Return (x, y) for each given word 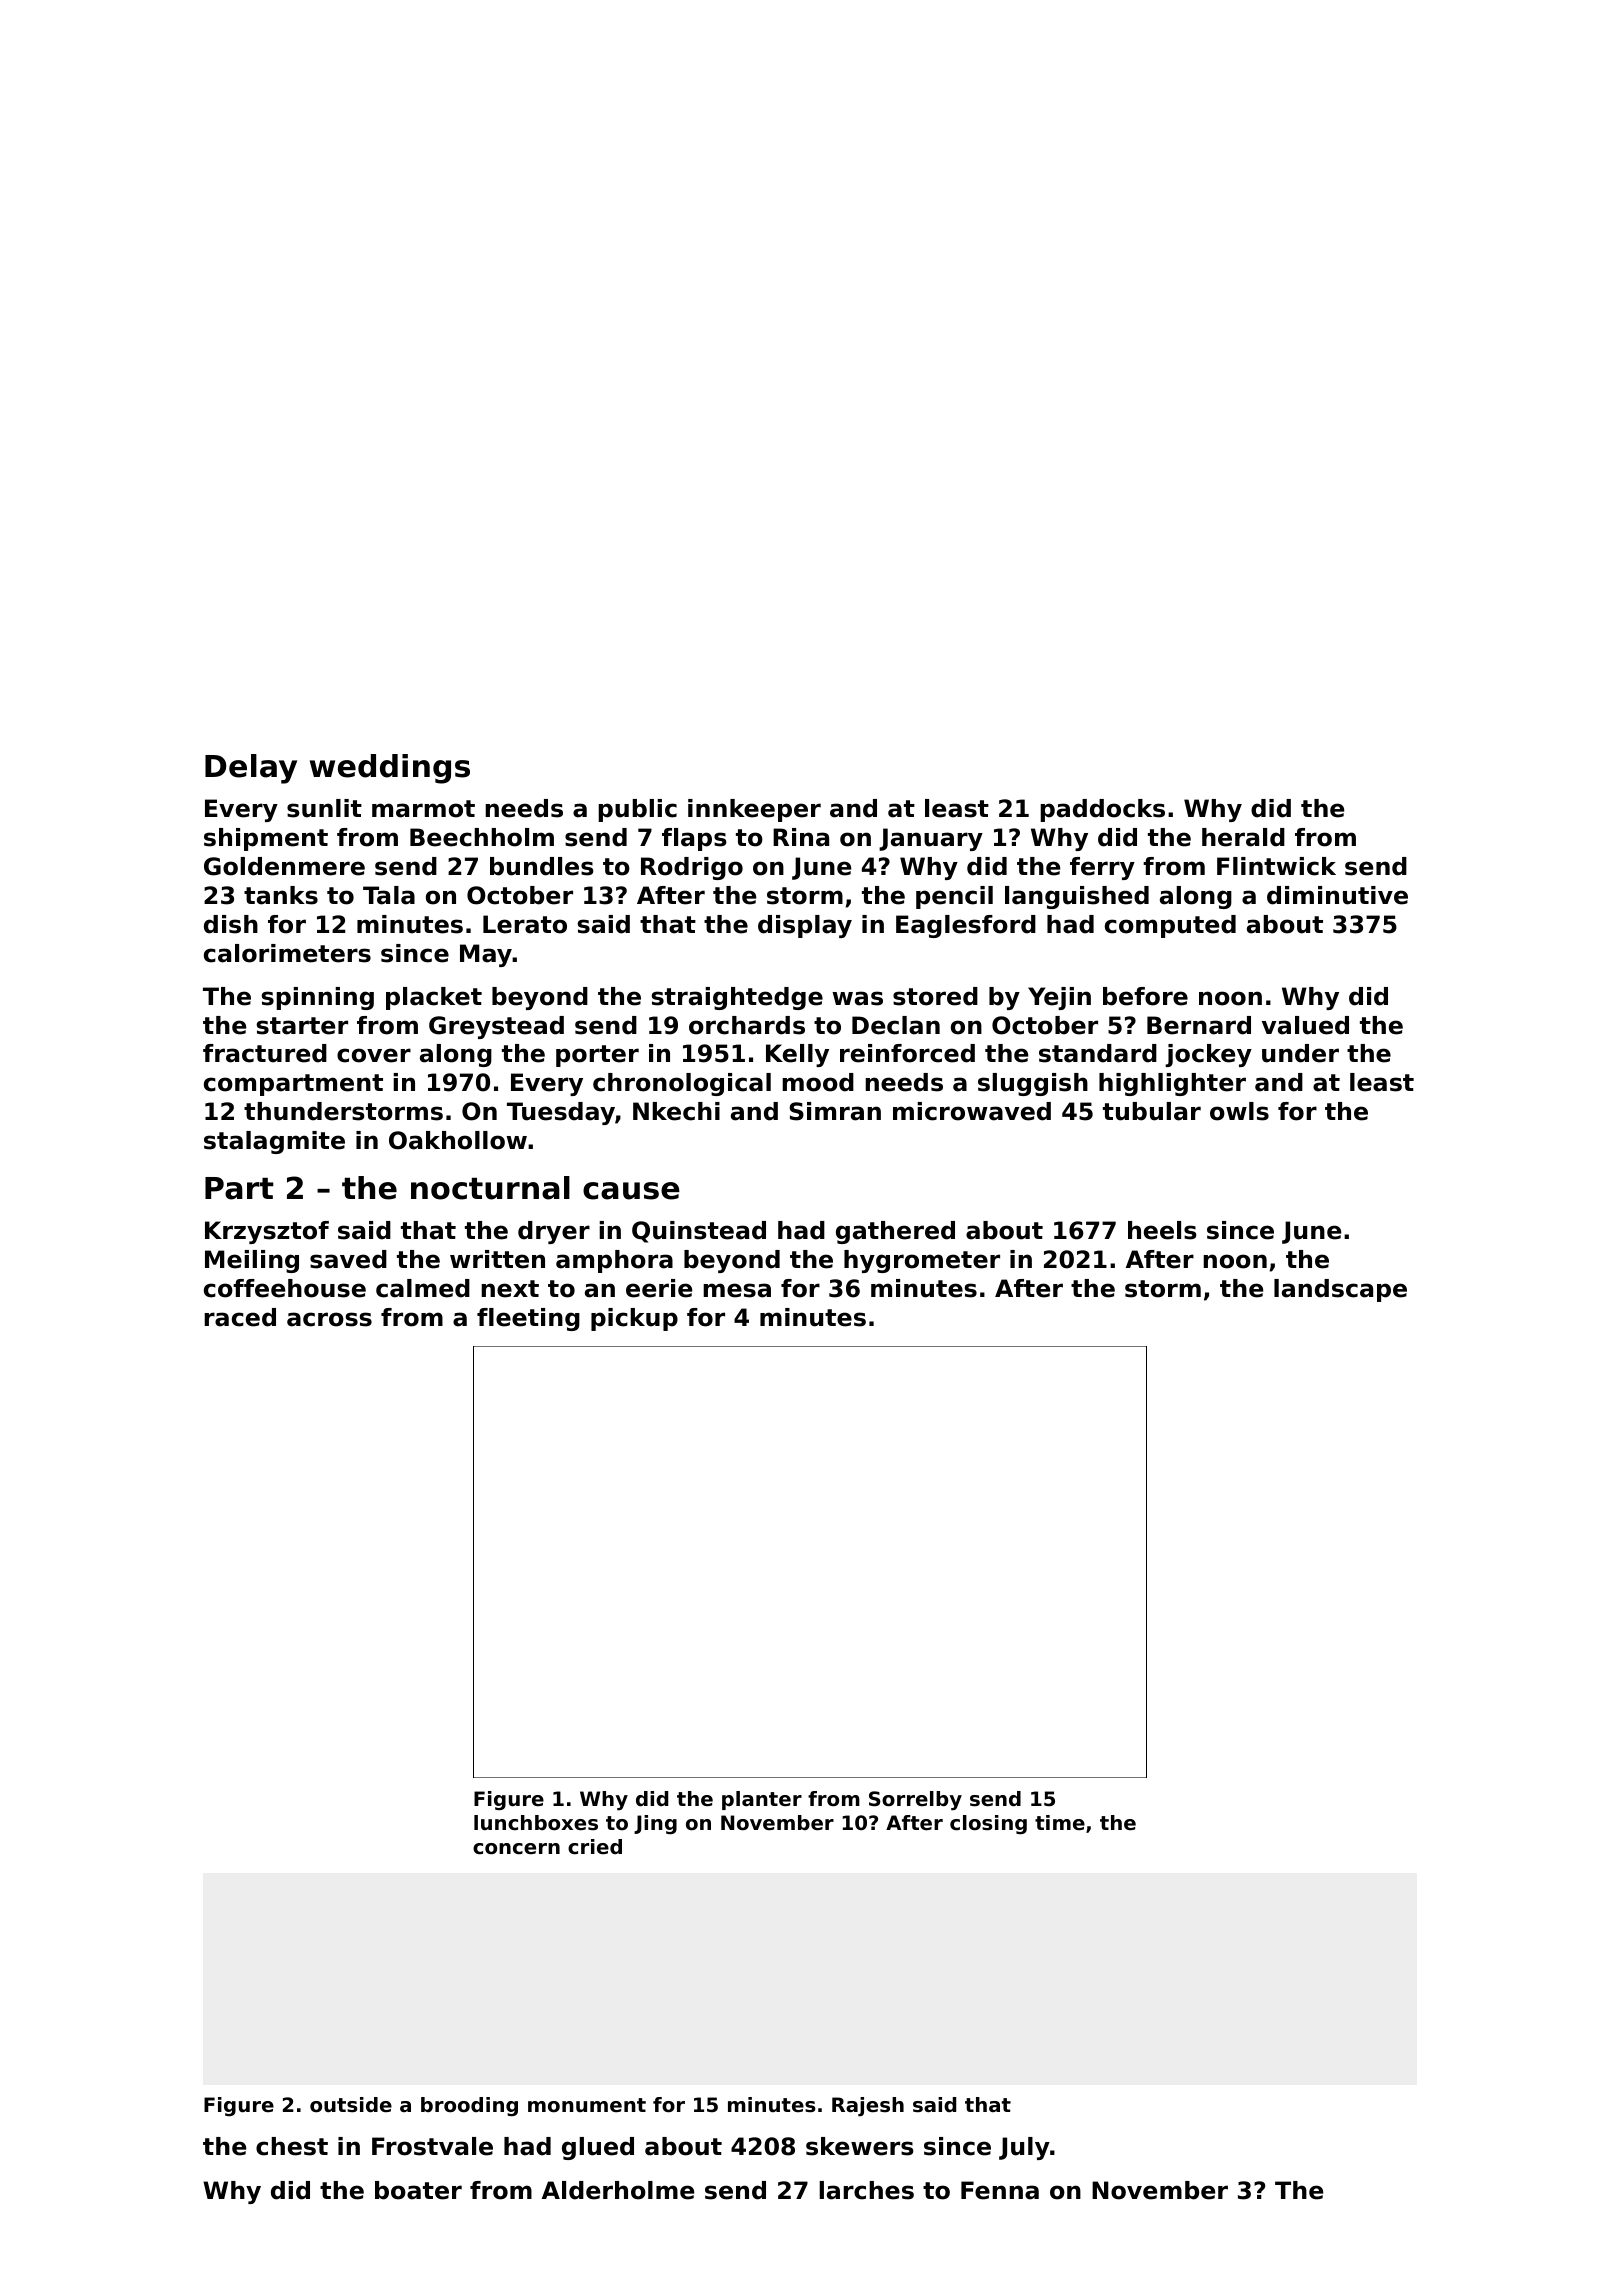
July (1024, 2148)
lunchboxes (536, 1823)
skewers (860, 2146)
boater (418, 2190)
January (931, 839)
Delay (251, 769)
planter (762, 1800)
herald (1243, 837)
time (1060, 1822)
